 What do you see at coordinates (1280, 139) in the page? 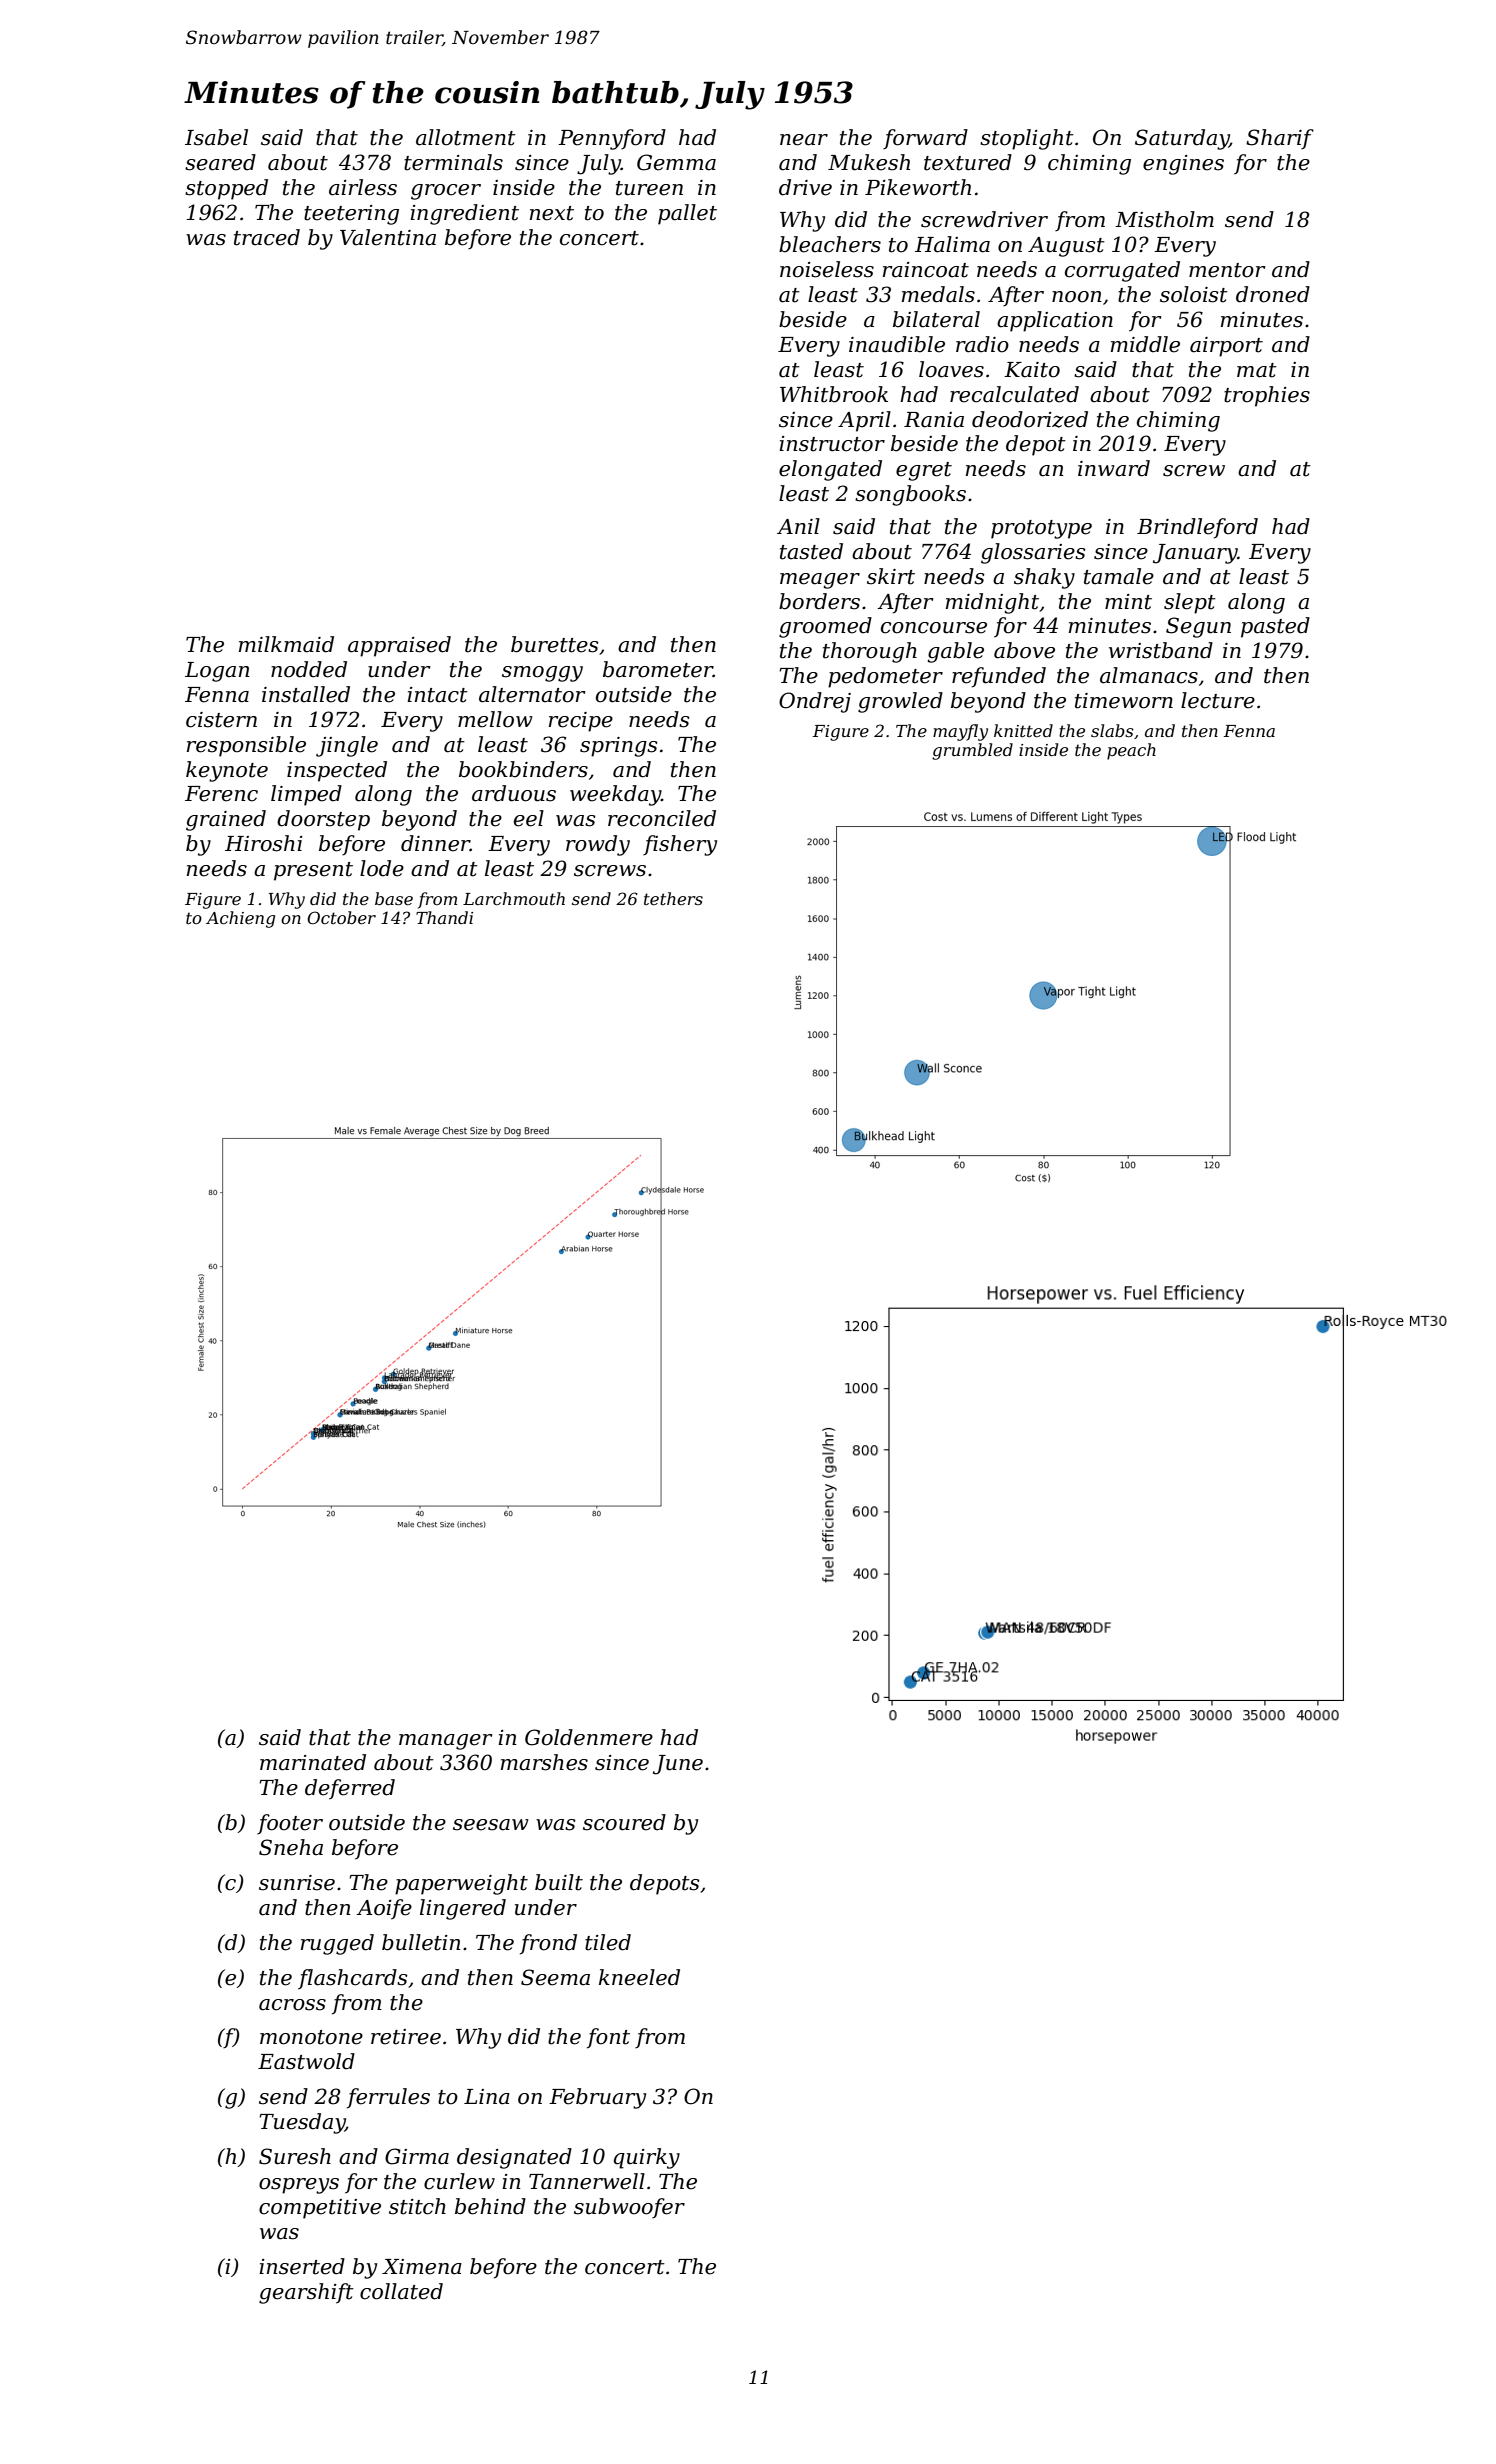
I see `Sharif` at bounding box center [1280, 139].
